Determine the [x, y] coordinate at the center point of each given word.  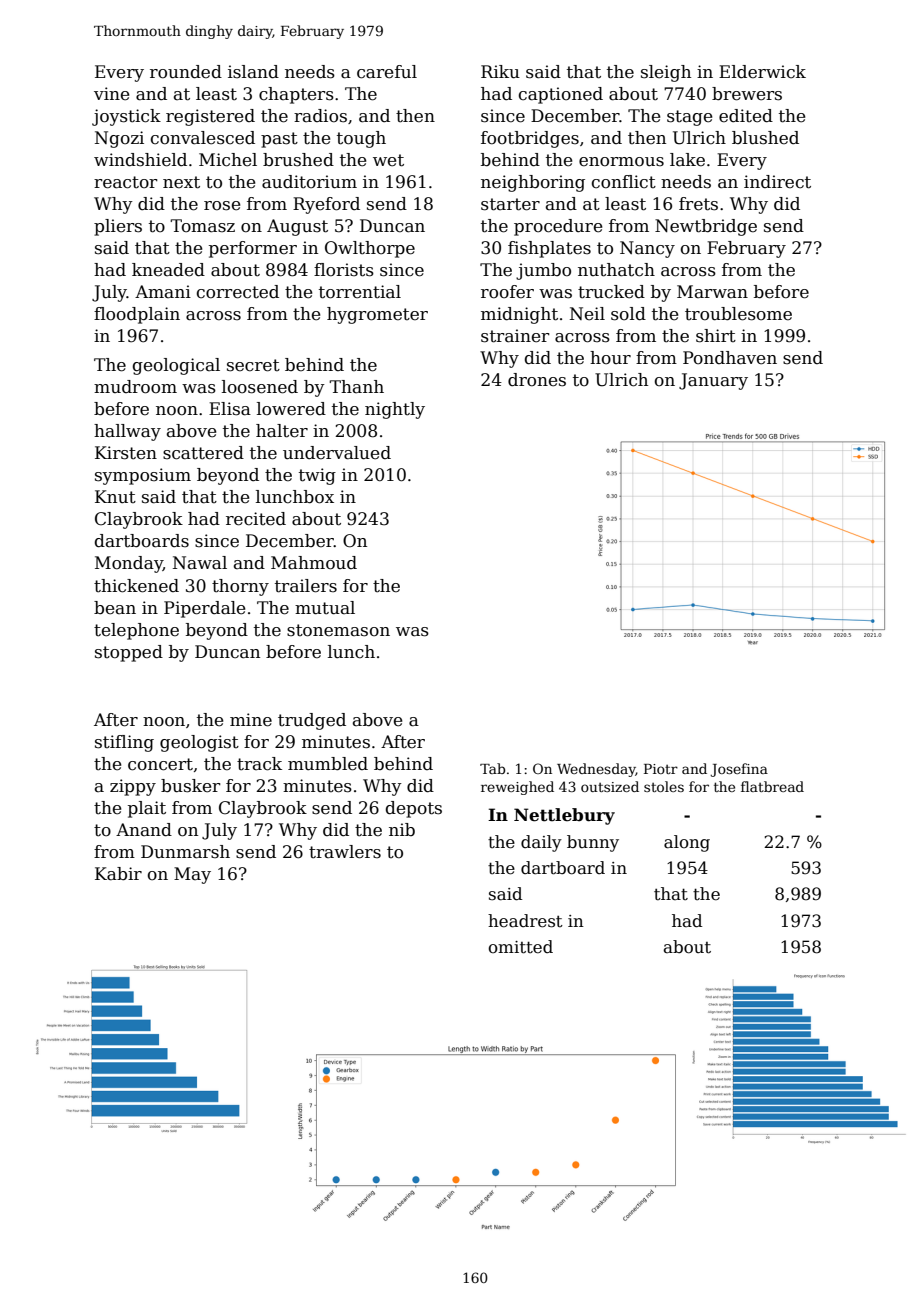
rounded [186, 72]
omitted [520, 947]
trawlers [345, 852]
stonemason [338, 630]
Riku [500, 72]
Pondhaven [730, 358]
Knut [115, 497]
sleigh [666, 73]
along [687, 843]
